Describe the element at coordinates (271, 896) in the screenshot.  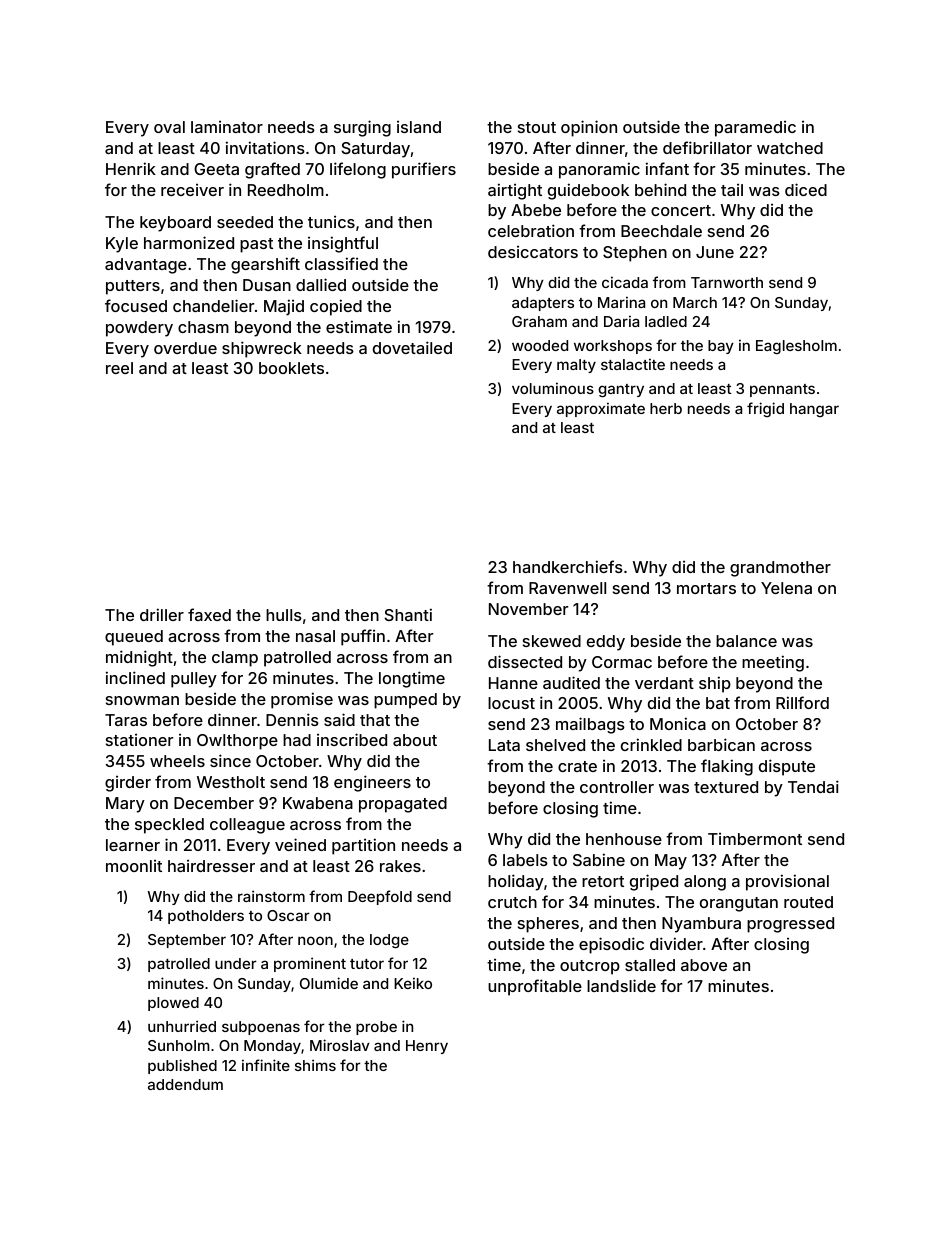
I see `rainstorm` at that location.
